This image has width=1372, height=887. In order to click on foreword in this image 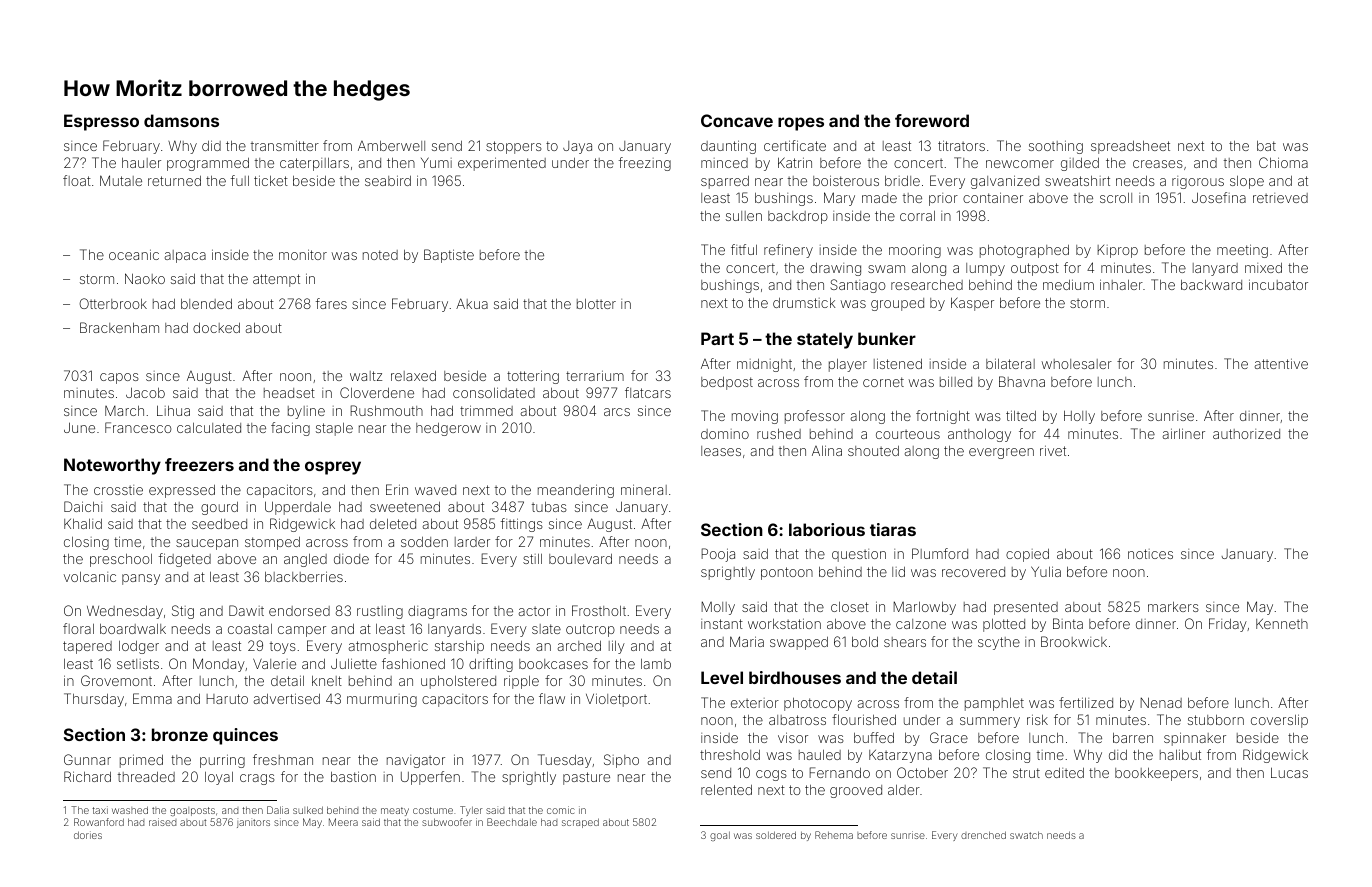, I will do `click(932, 120)`.
